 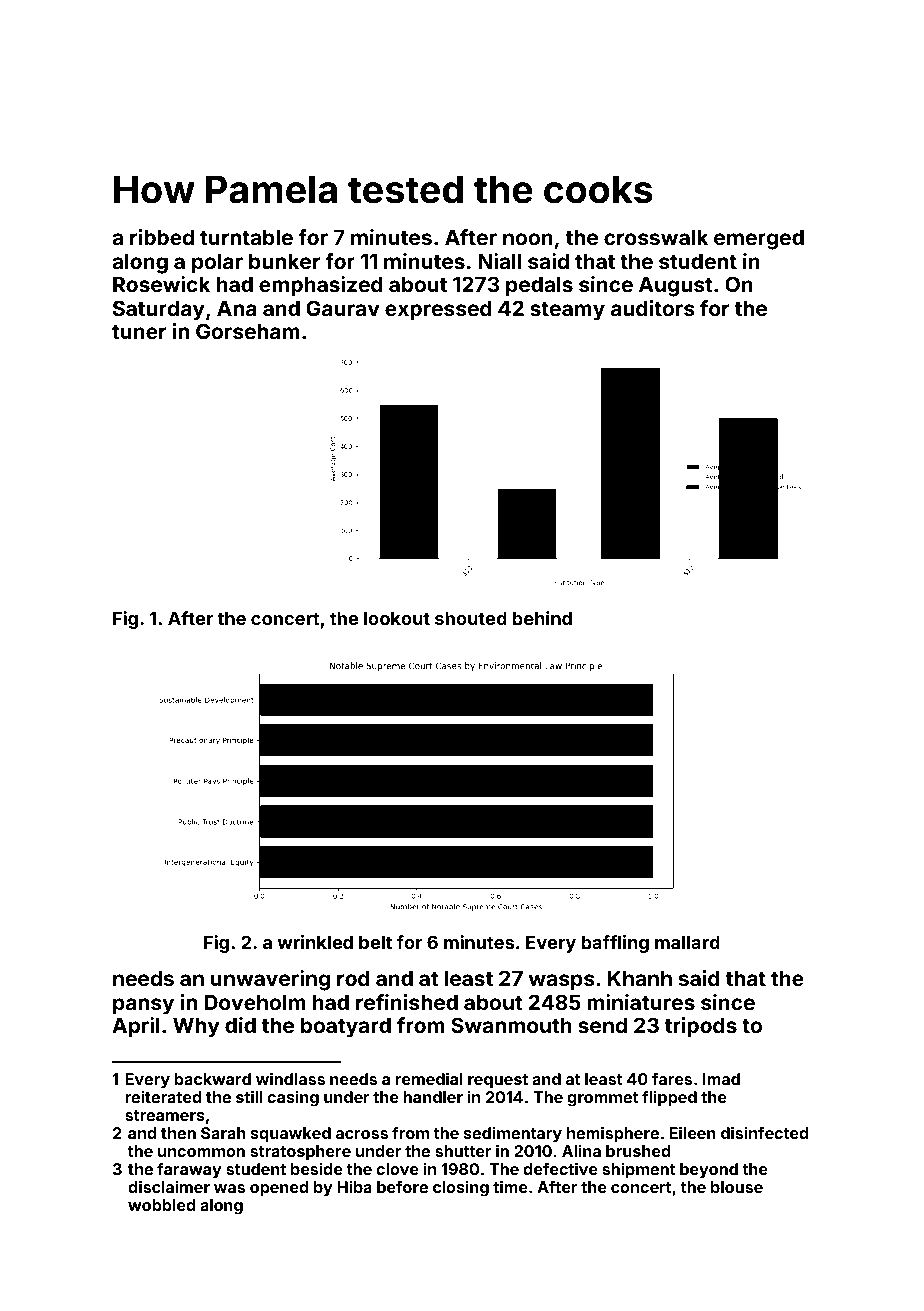 What do you see at coordinates (471, 618) in the screenshot?
I see `shouted` at bounding box center [471, 618].
